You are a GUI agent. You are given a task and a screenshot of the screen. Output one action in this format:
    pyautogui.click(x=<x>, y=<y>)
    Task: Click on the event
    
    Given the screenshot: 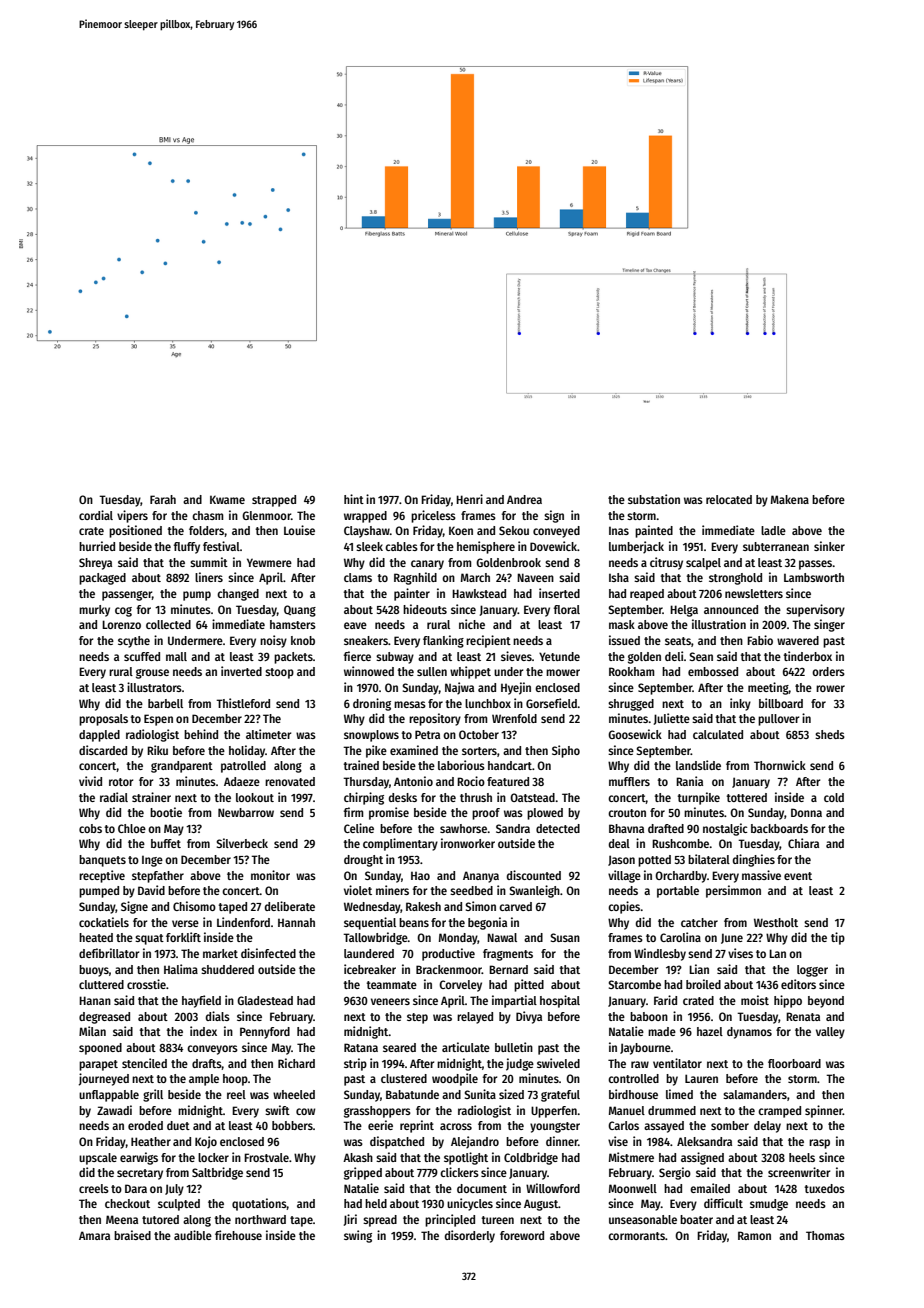 What is the action you would take?
    pyautogui.click(x=798, y=876)
